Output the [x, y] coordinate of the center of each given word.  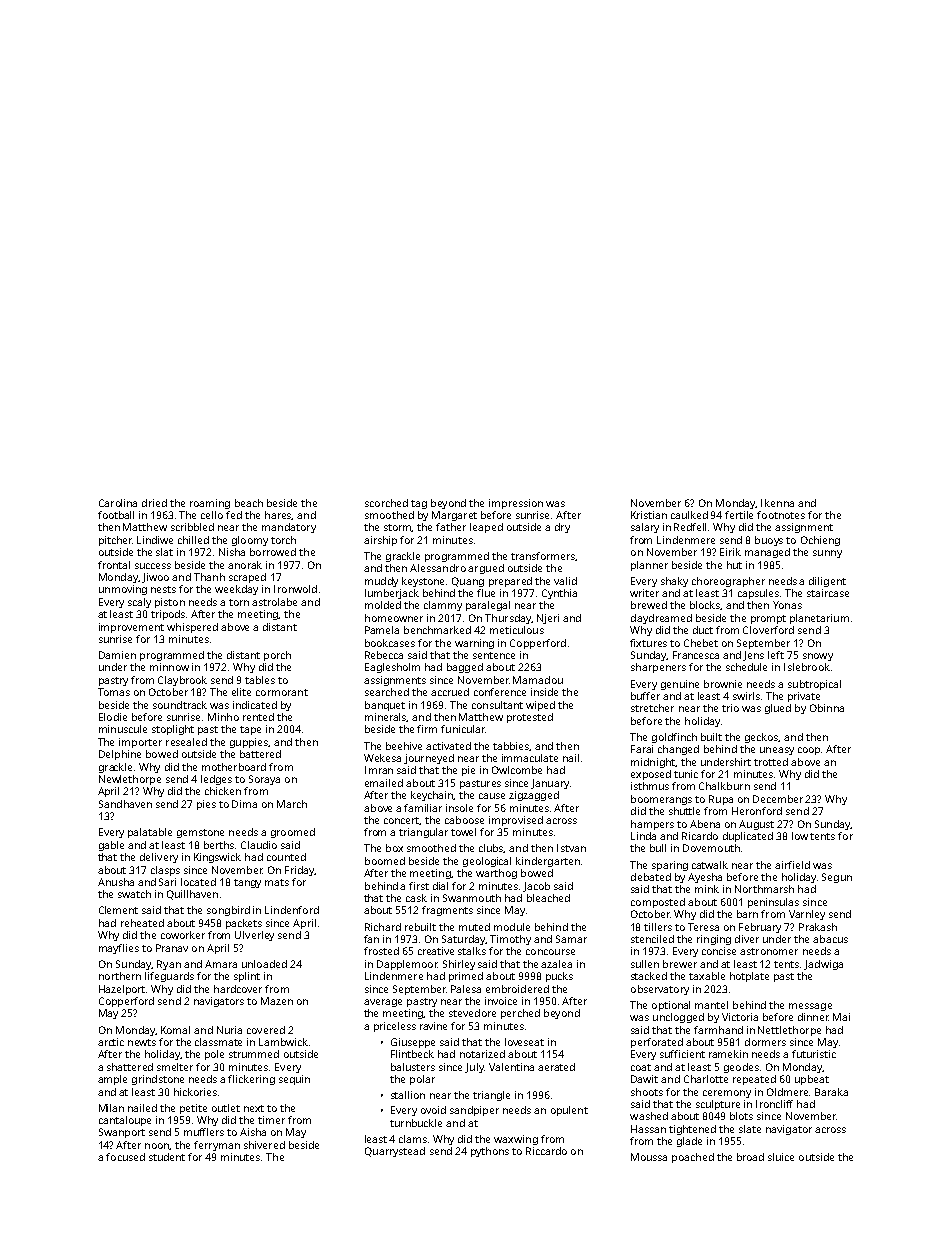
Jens [753, 656]
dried [154, 503]
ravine [433, 1026]
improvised [516, 821]
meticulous [517, 630]
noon [157, 1146]
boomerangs [661, 800]
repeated [754, 1080]
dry [562, 528]
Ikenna [777, 503]
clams [413, 1139]
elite [241, 692]
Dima [244, 804]
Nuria [229, 1030]
